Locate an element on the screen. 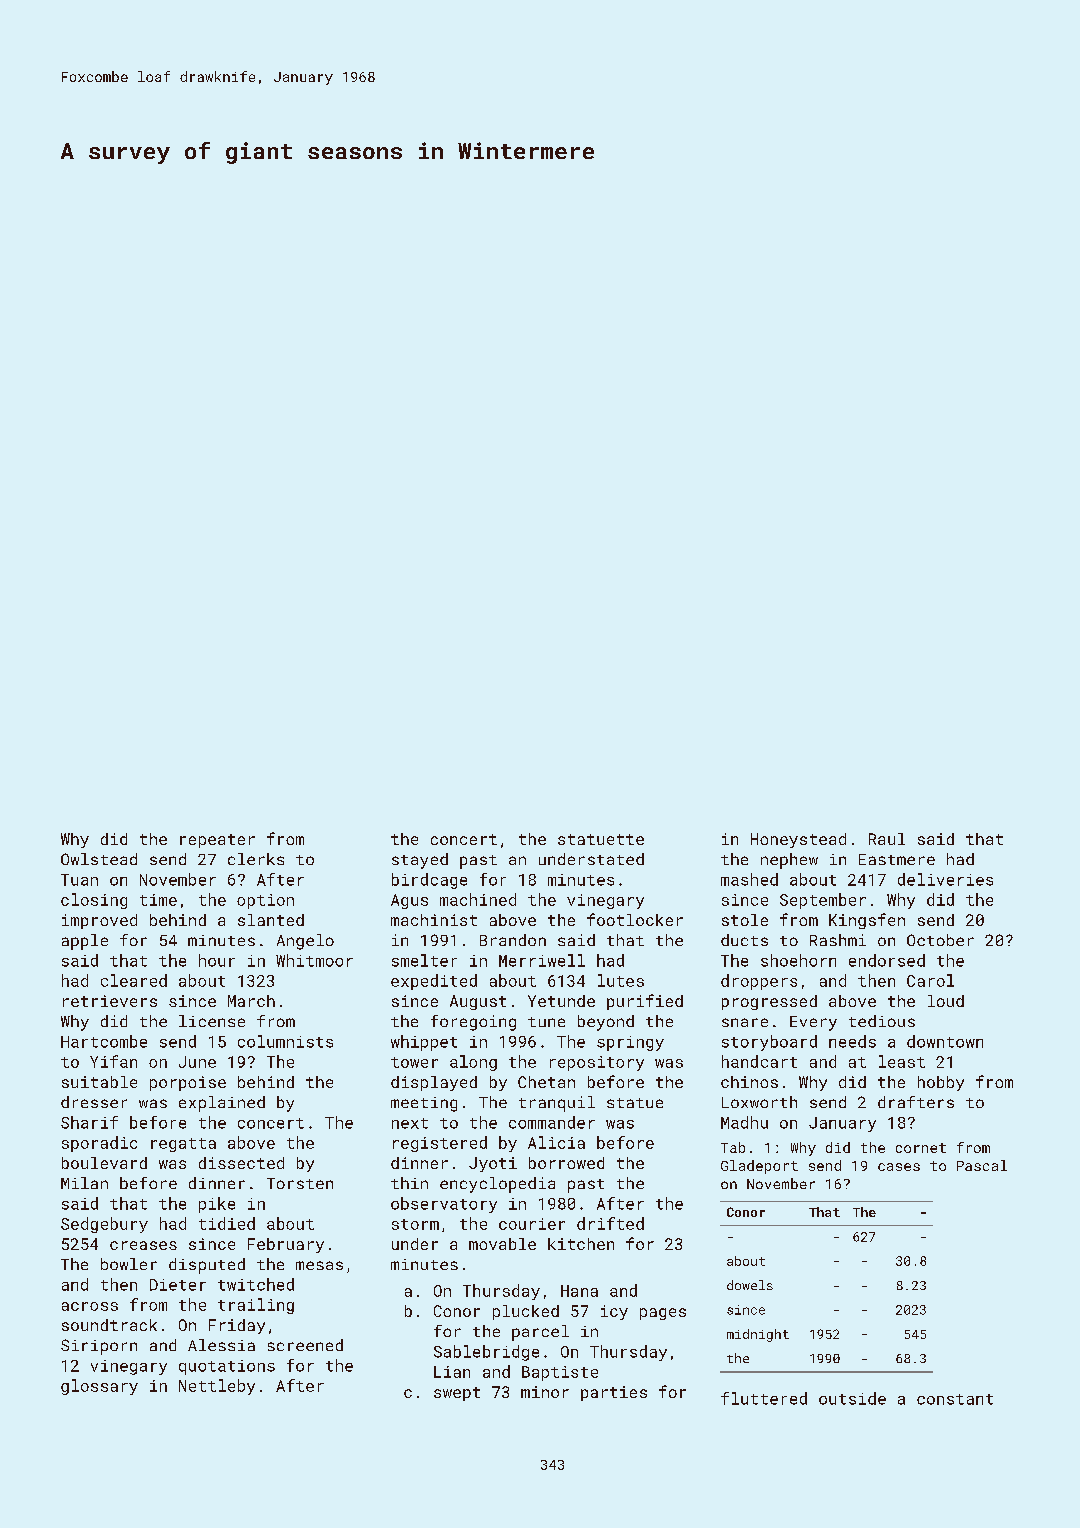 Image resolution: width=1080 pixels, height=1528 pixels. cases is located at coordinates (899, 1167).
